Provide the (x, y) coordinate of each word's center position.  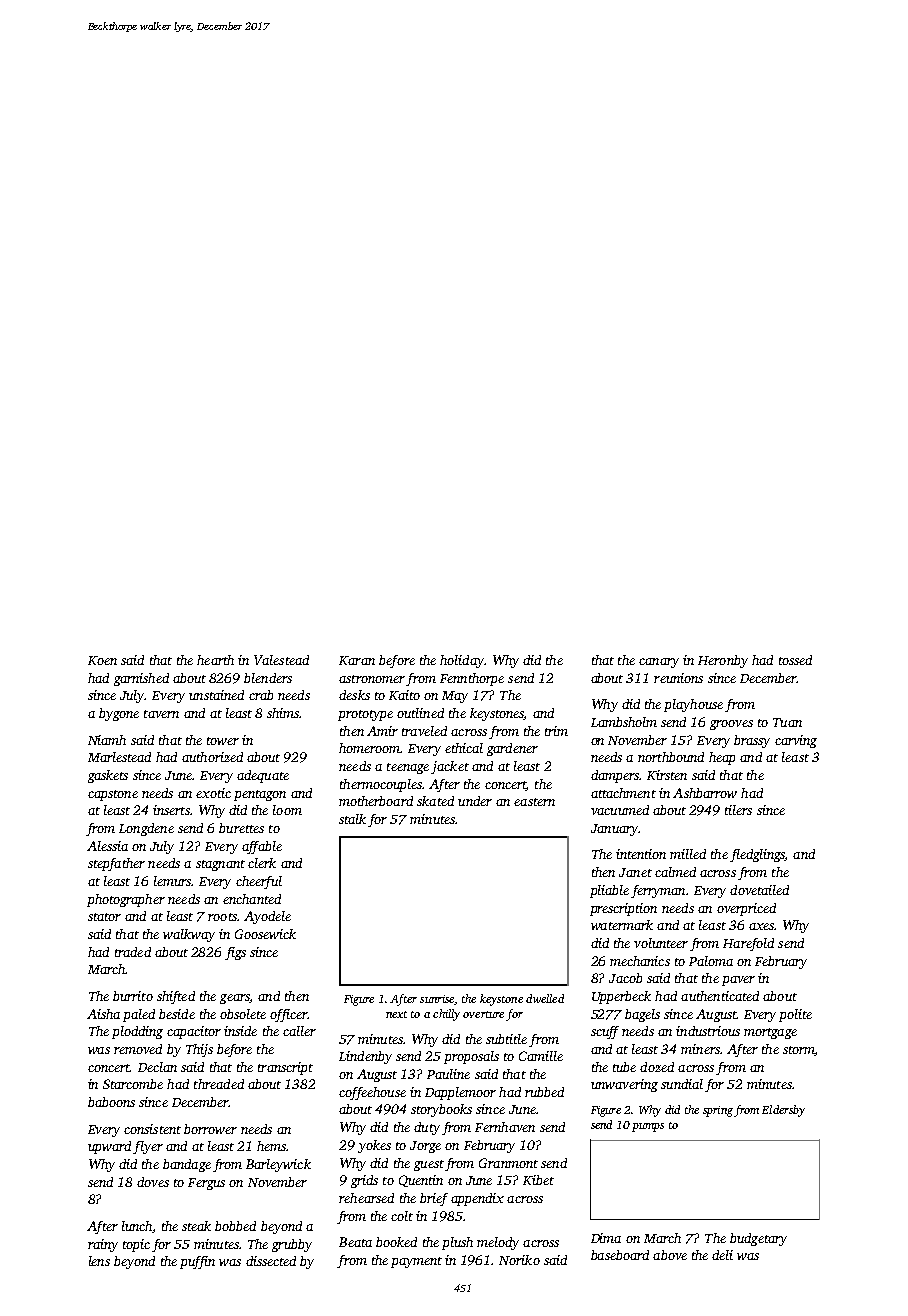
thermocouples (381, 785)
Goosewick (265, 934)
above (670, 1255)
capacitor (194, 1032)
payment (416, 1262)
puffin (197, 1262)
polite (795, 1015)
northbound (671, 757)
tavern (161, 714)
